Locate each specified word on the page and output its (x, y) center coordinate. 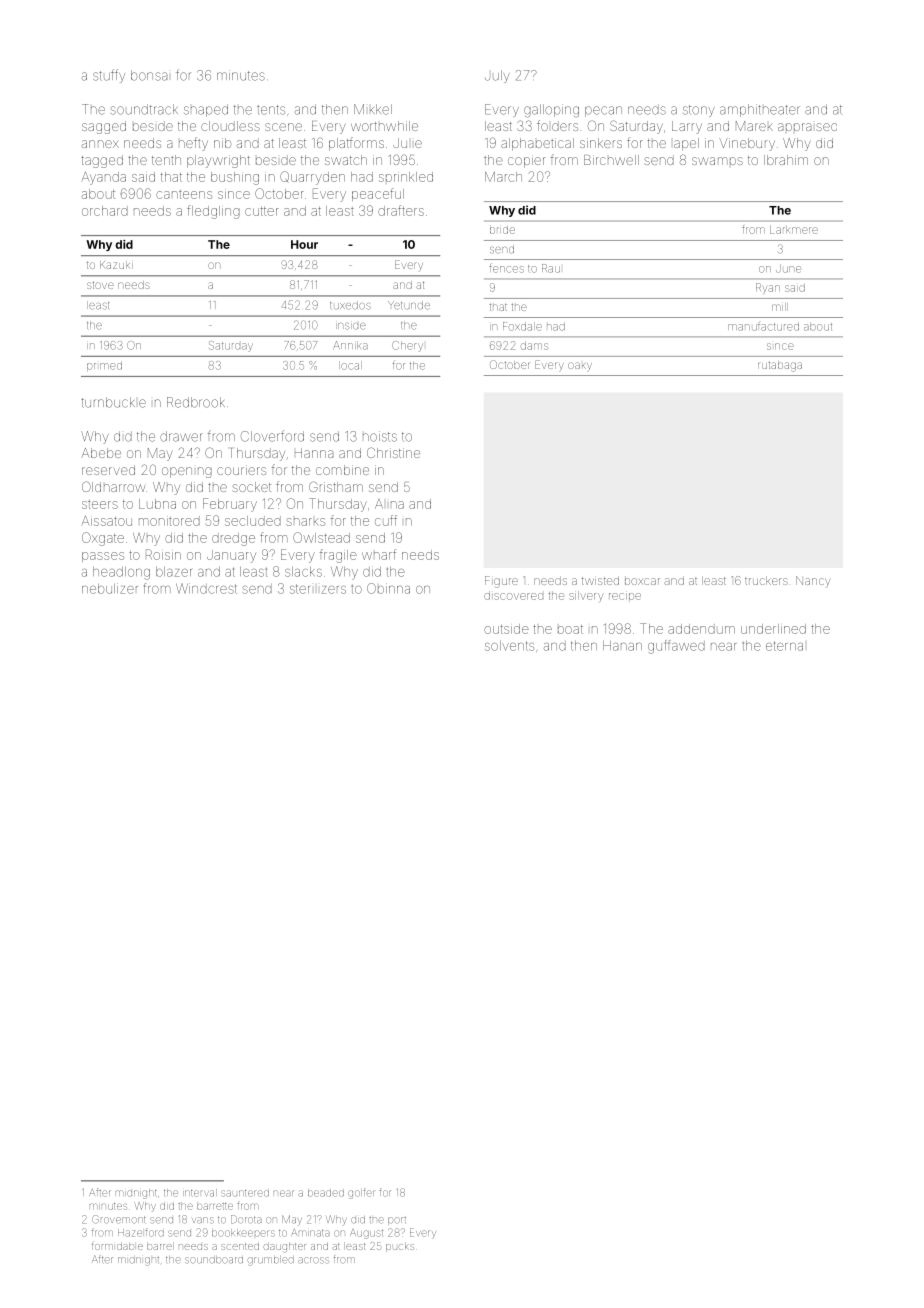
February (230, 505)
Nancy (813, 582)
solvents (509, 646)
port (397, 1221)
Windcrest (206, 588)
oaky (580, 366)
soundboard (214, 1260)
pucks (400, 1247)
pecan (603, 111)
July (497, 76)
